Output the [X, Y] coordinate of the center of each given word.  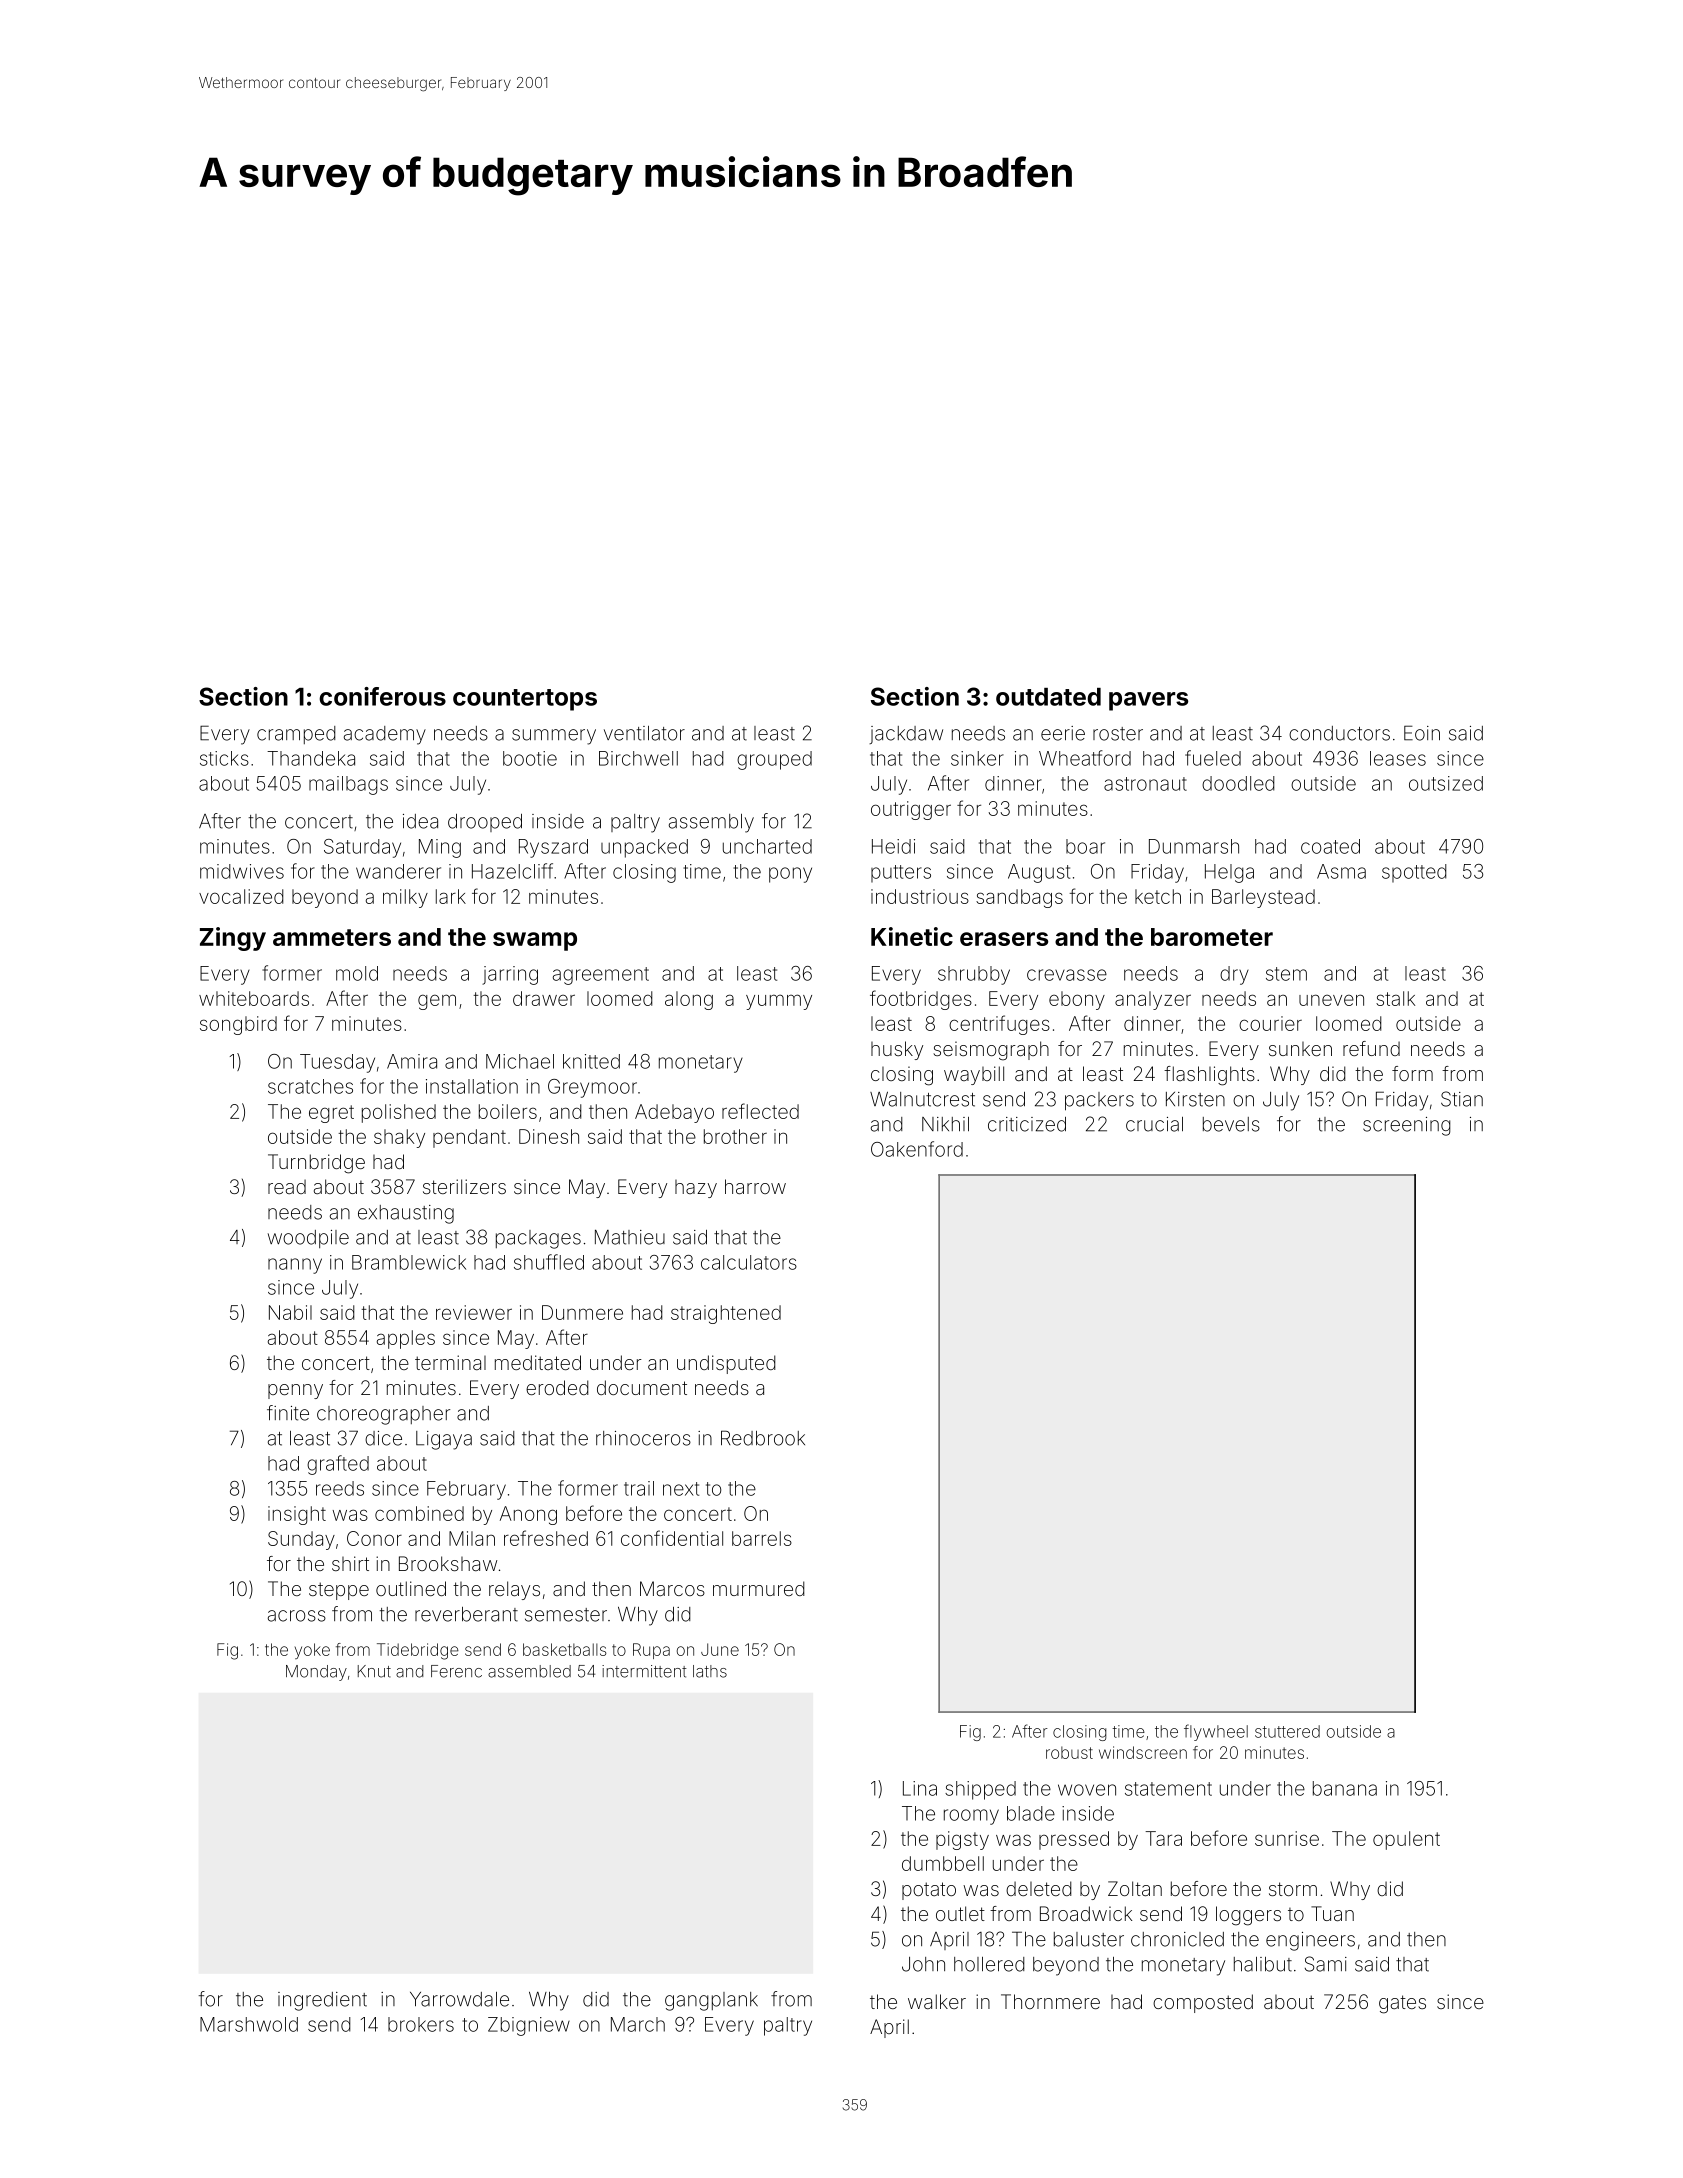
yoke [312, 1651]
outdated [1048, 697]
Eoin [1422, 733]
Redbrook [763, 1438]
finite [288, 1413]
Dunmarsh [1194, 846]
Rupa [651, 1651]
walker [937, 2001]
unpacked [644, 848]
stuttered [1287, 1731]
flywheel [1216, 1732]
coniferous [382, 696]
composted [1203, 2003]
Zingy [233, 939]
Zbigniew [529, 2026]
